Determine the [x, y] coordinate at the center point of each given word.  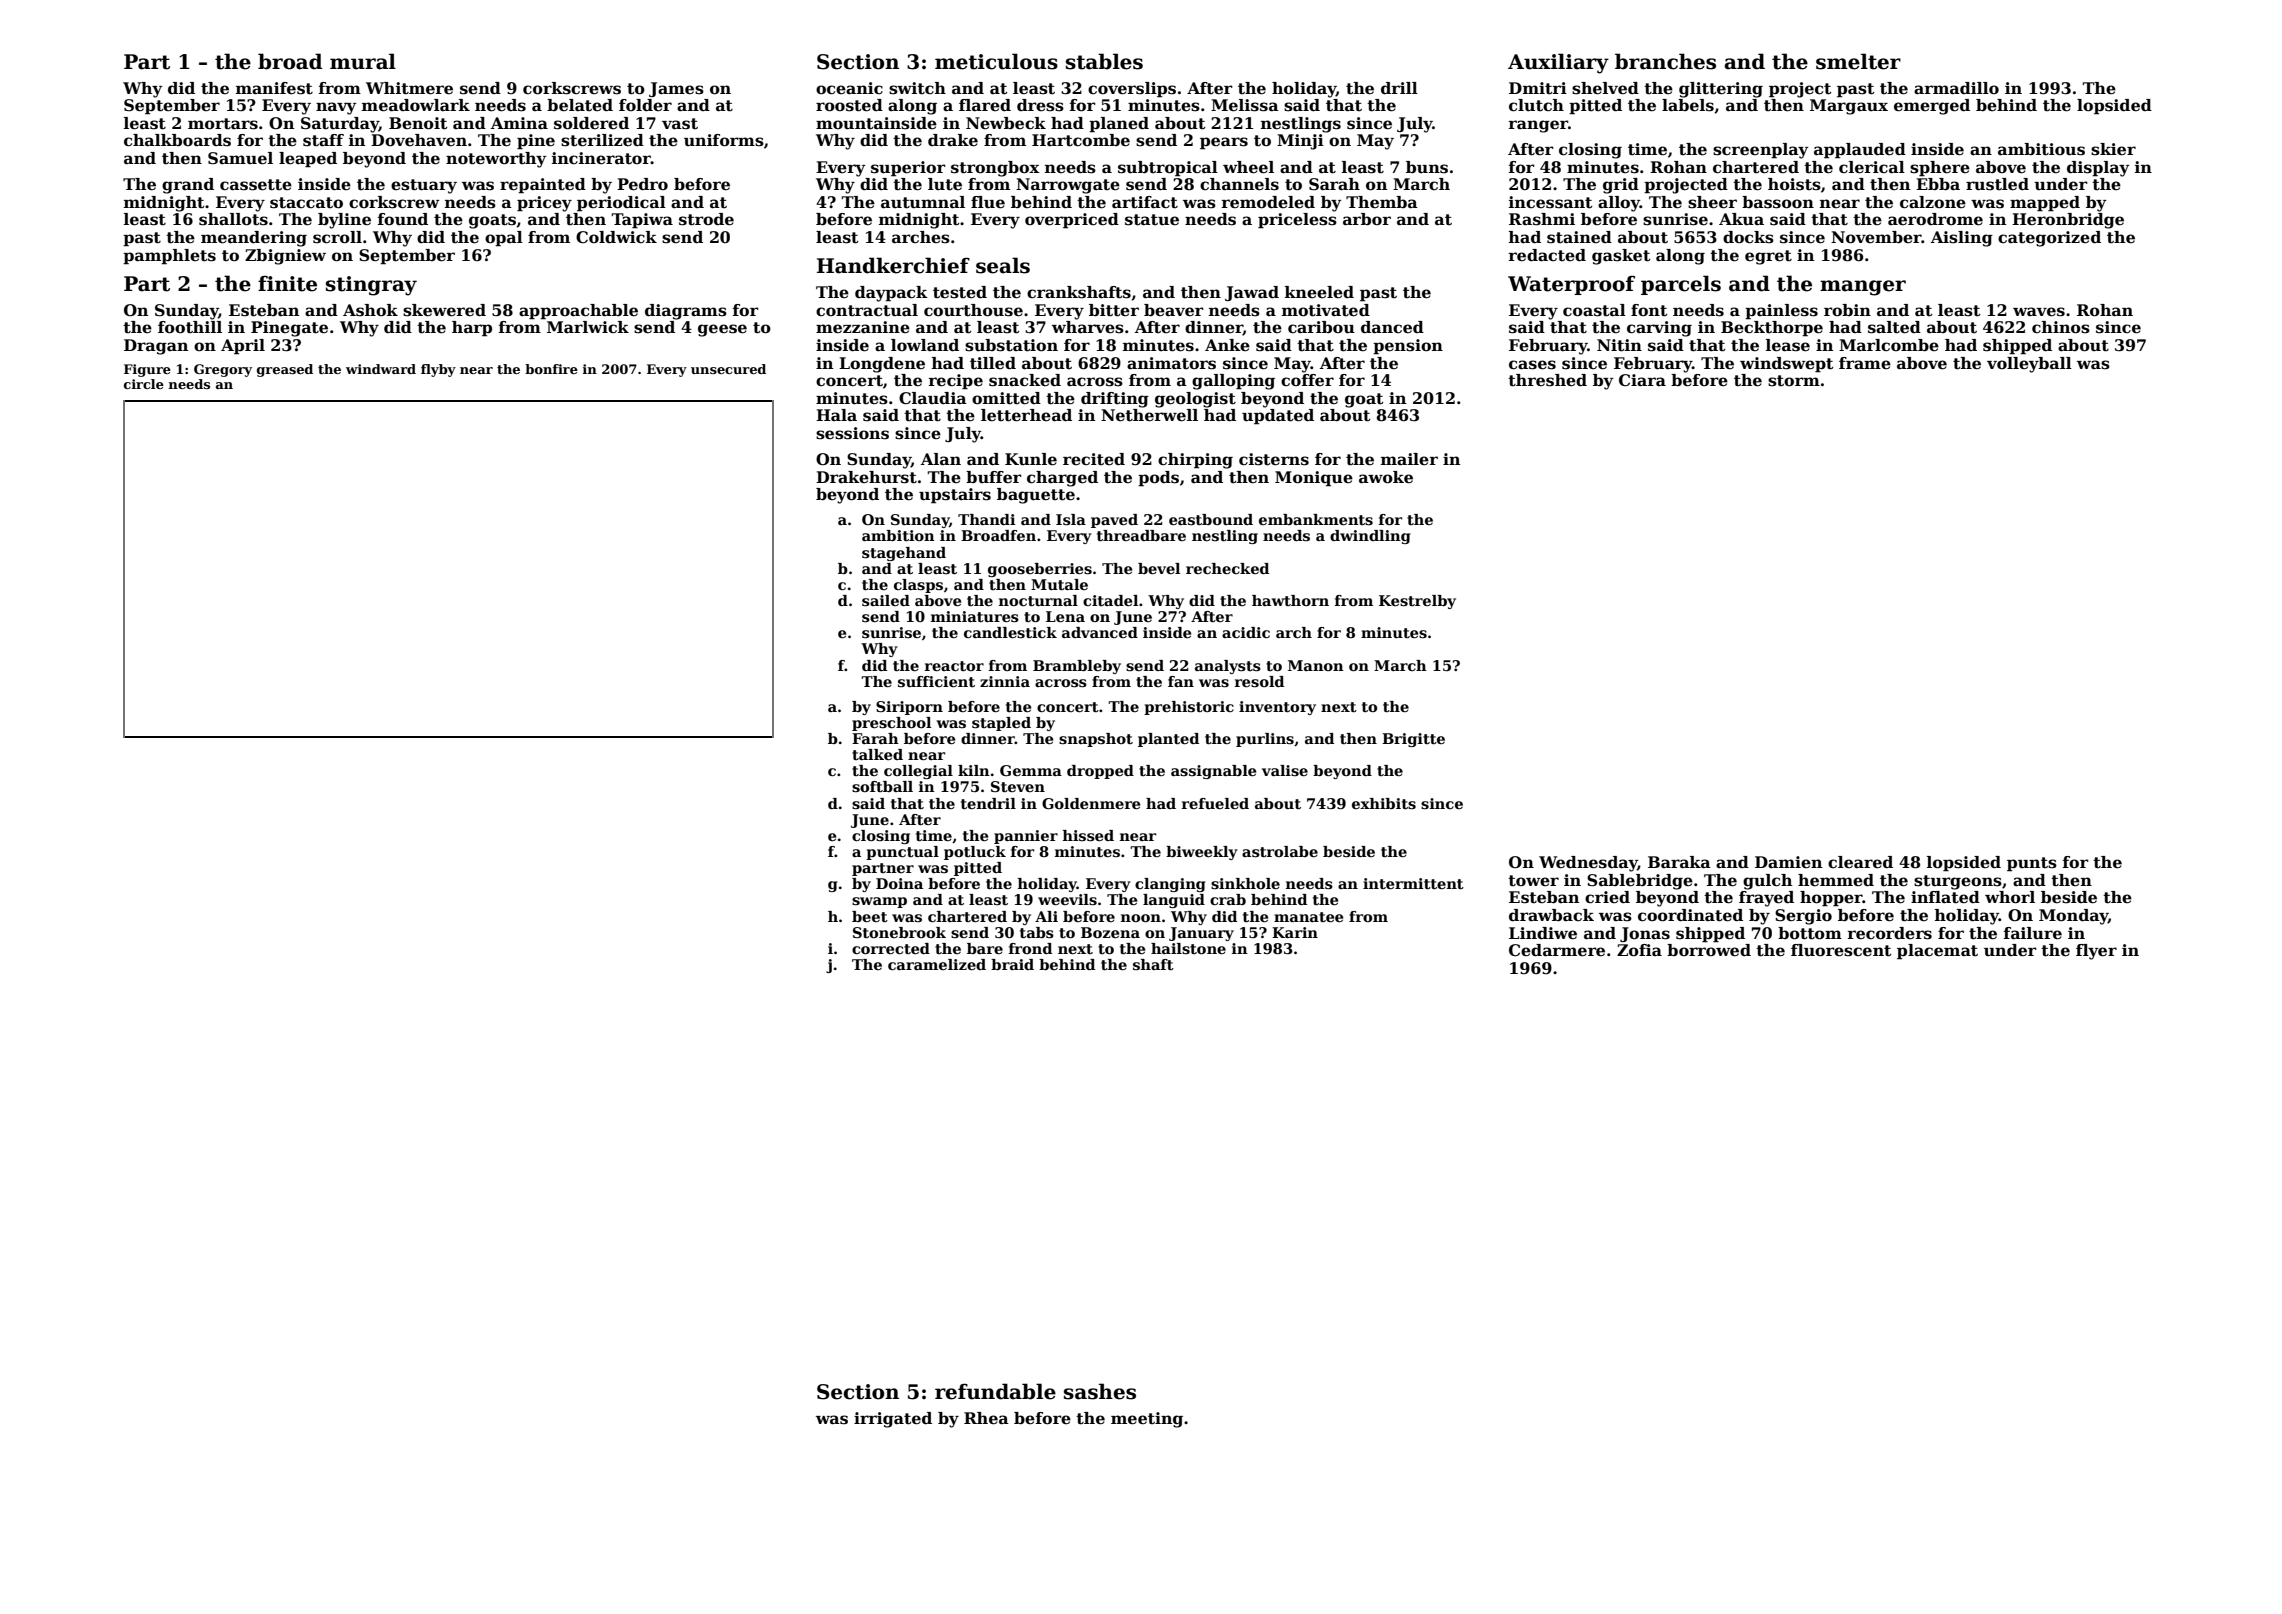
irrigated [893, 1420]
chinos [2061, 327]
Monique [1314, 479]
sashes [1100, 1391]
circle [144, 384]
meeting [1147, 1420]
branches [1665, 61]
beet [870, 916]
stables [1104, 61]
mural [363, 61]
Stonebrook [899, 932]
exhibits [1384, 803]
